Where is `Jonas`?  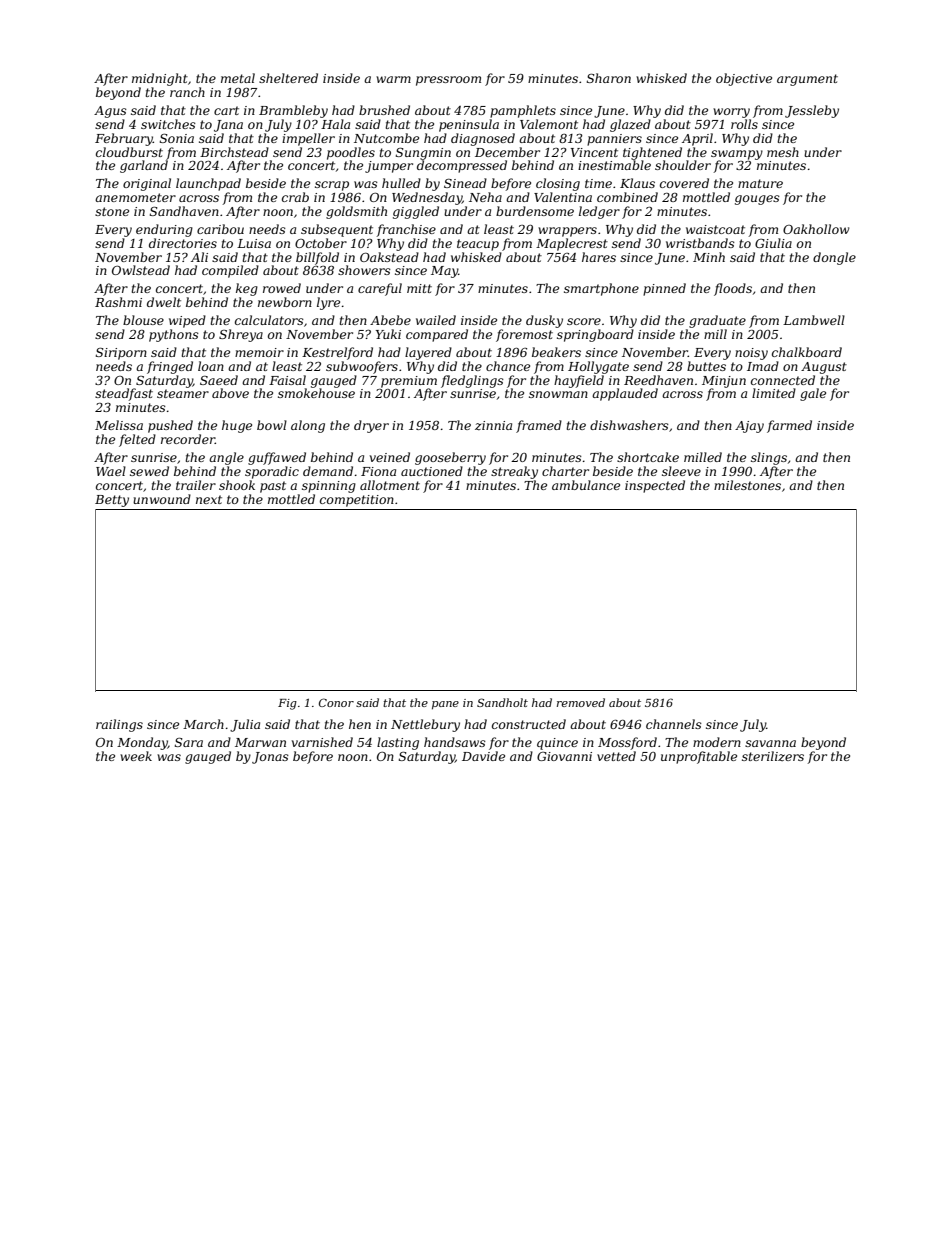
Jonas is located at coordinates (270, 758).
